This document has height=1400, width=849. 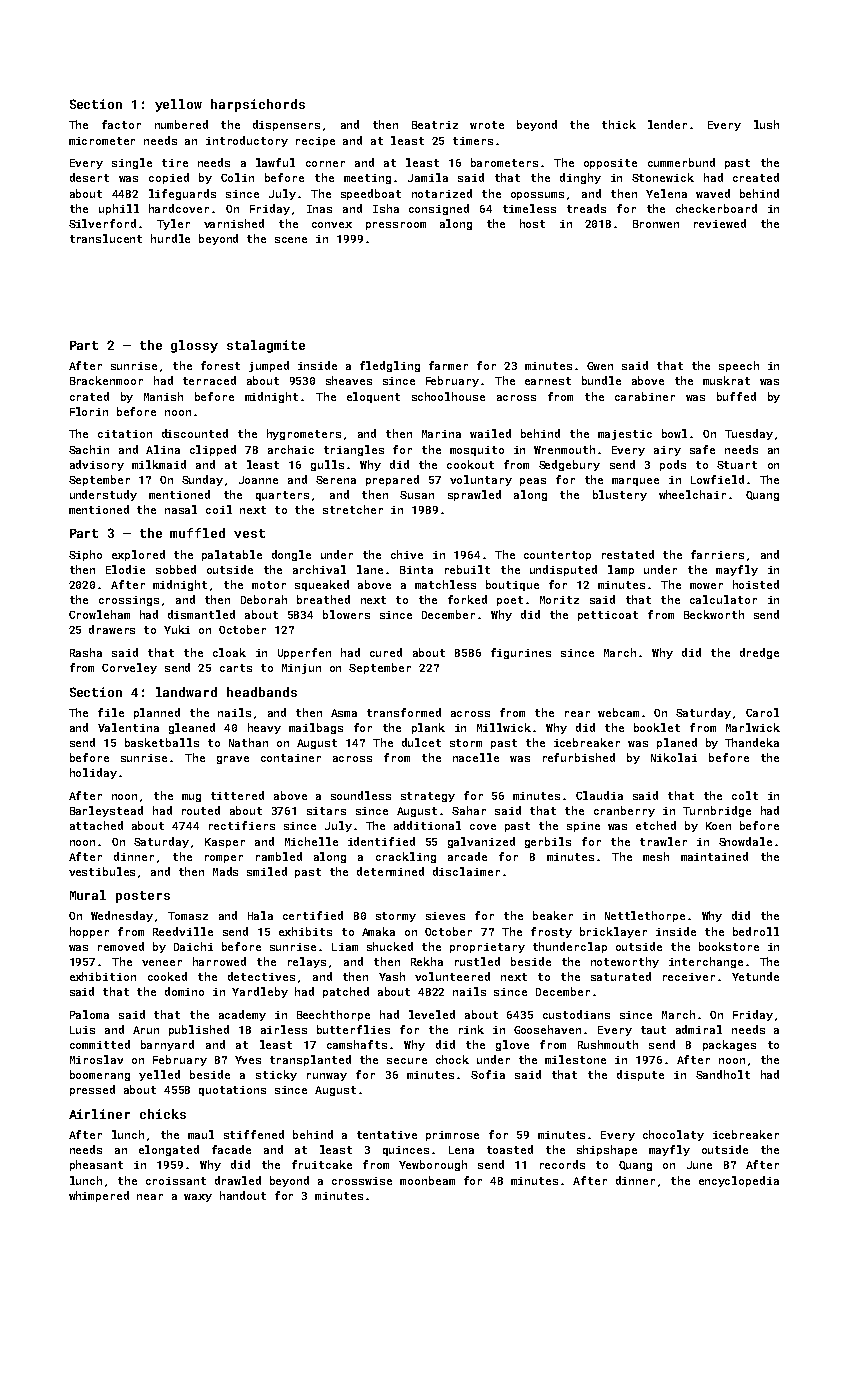 What do you see at coordinates (106, 238) in the document?
I see `translucent` at bounding box center [106, 238].
